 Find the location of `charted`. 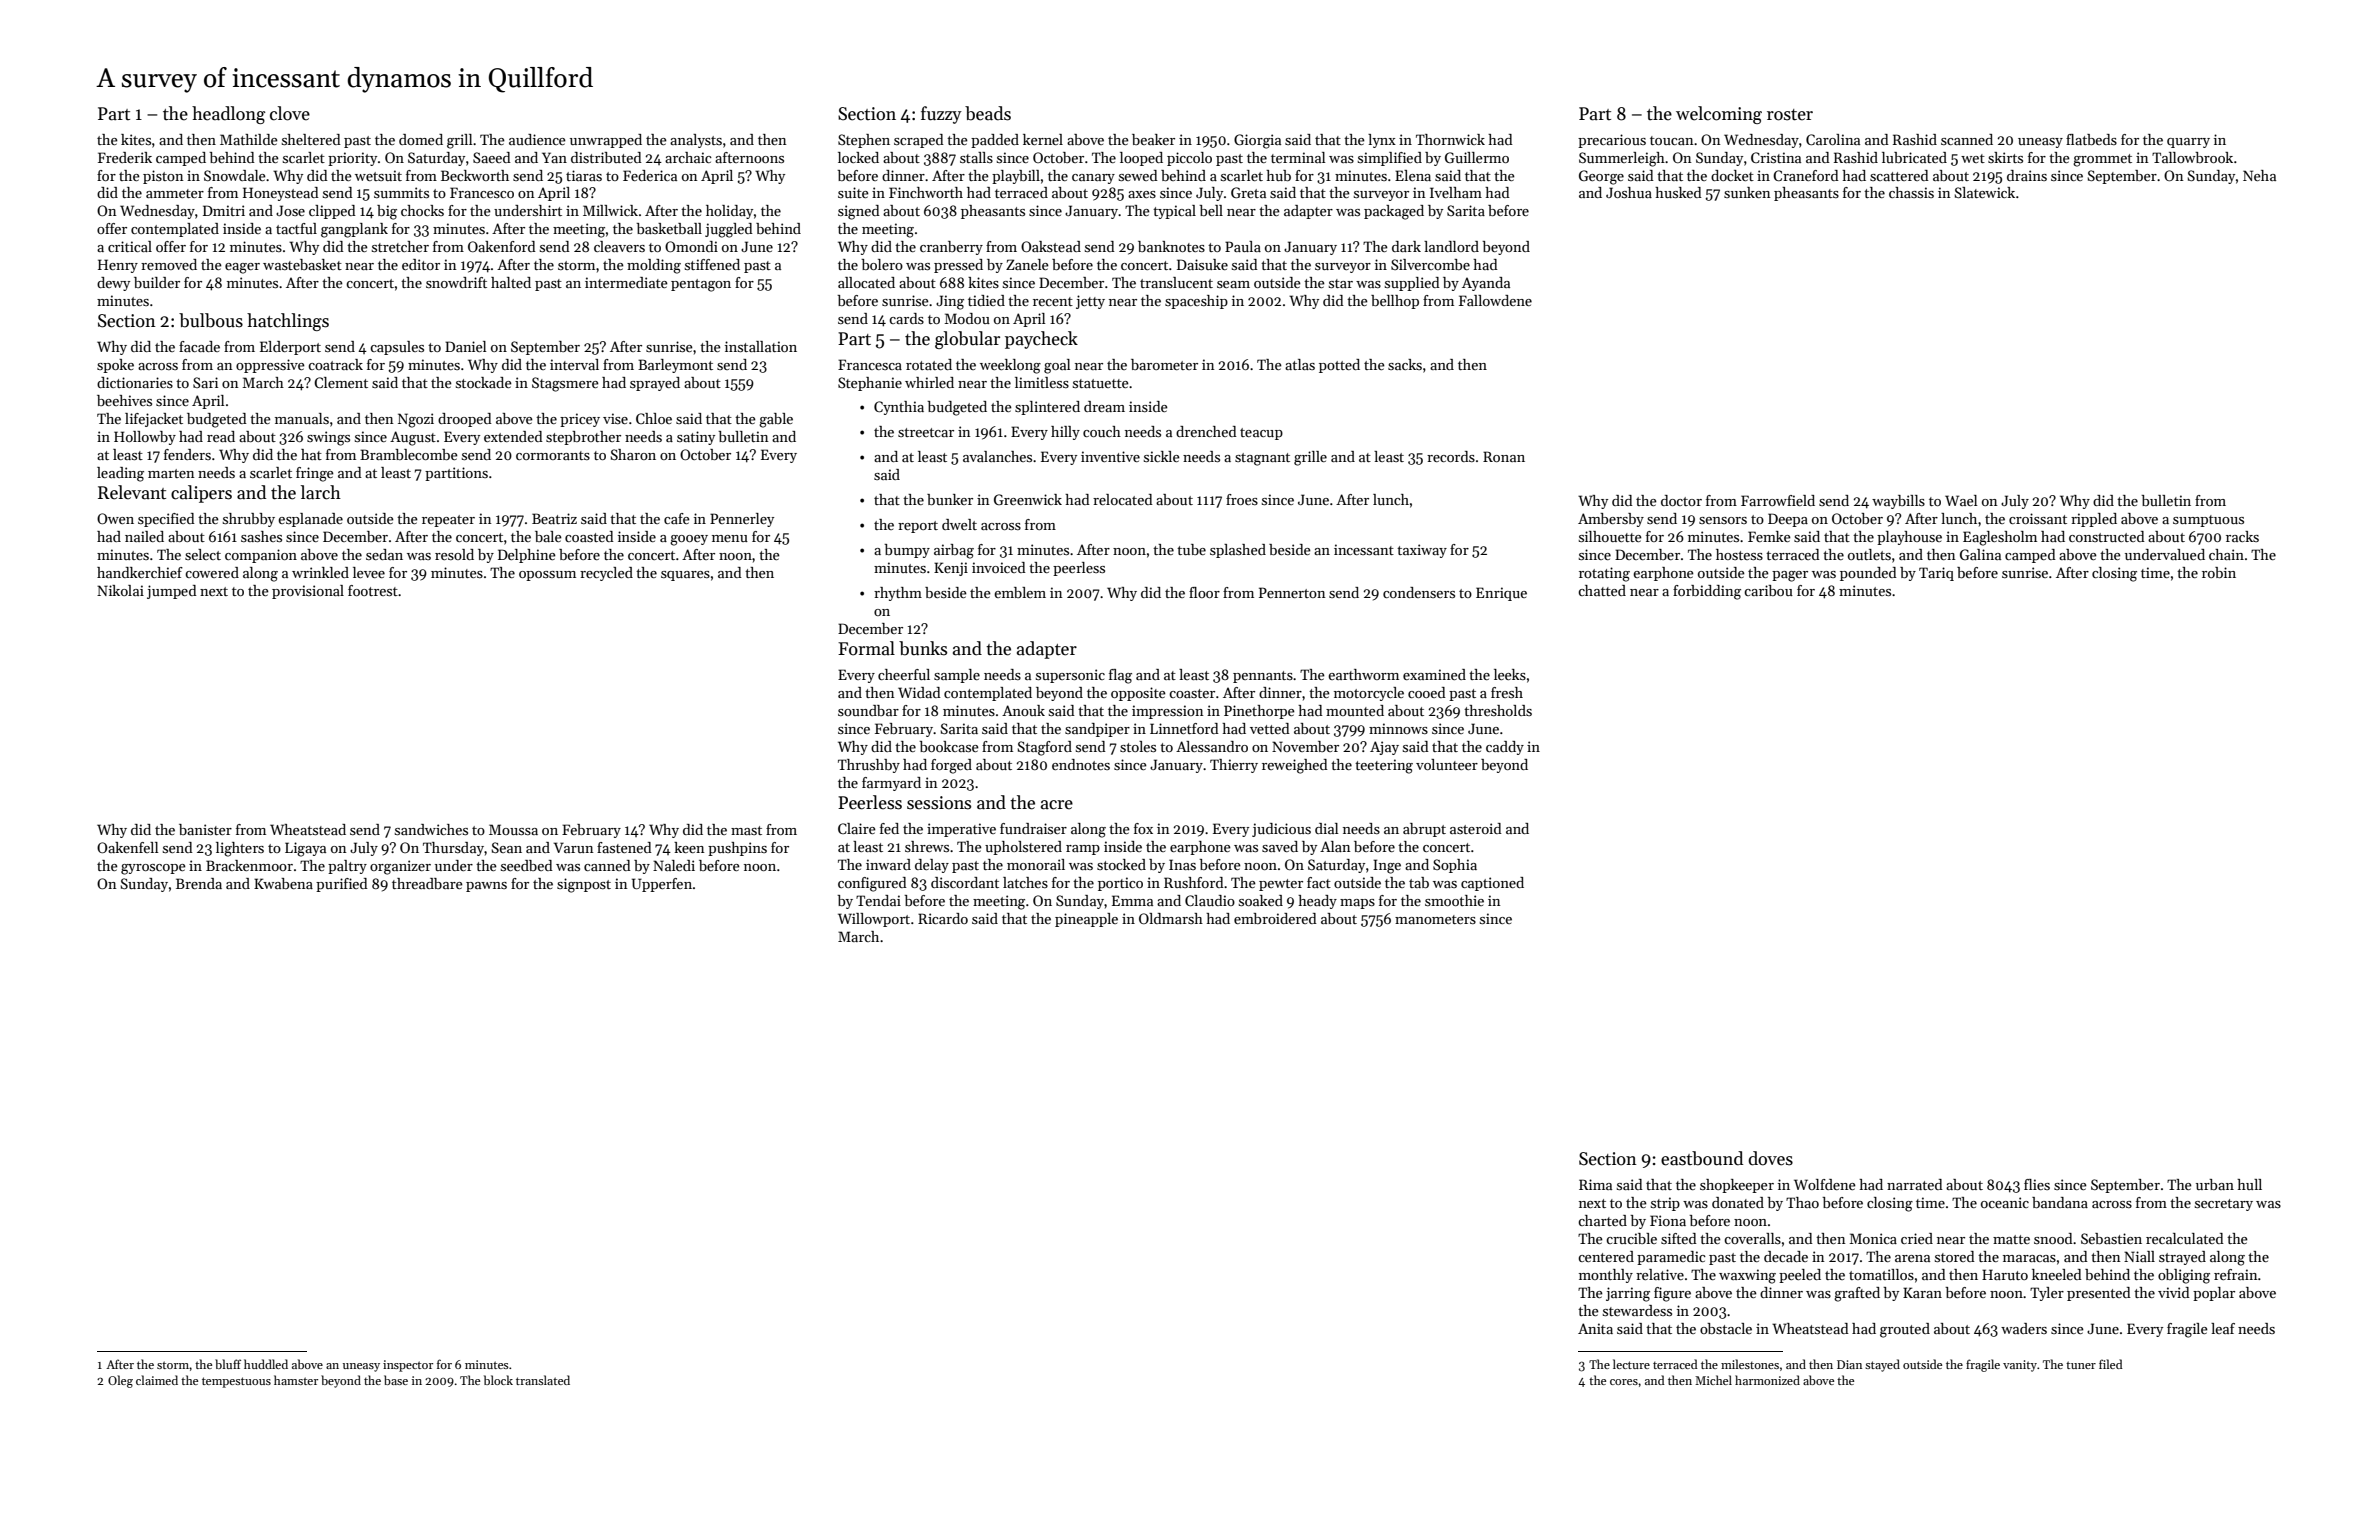

charted is located at coordinates (1602, 1220).
